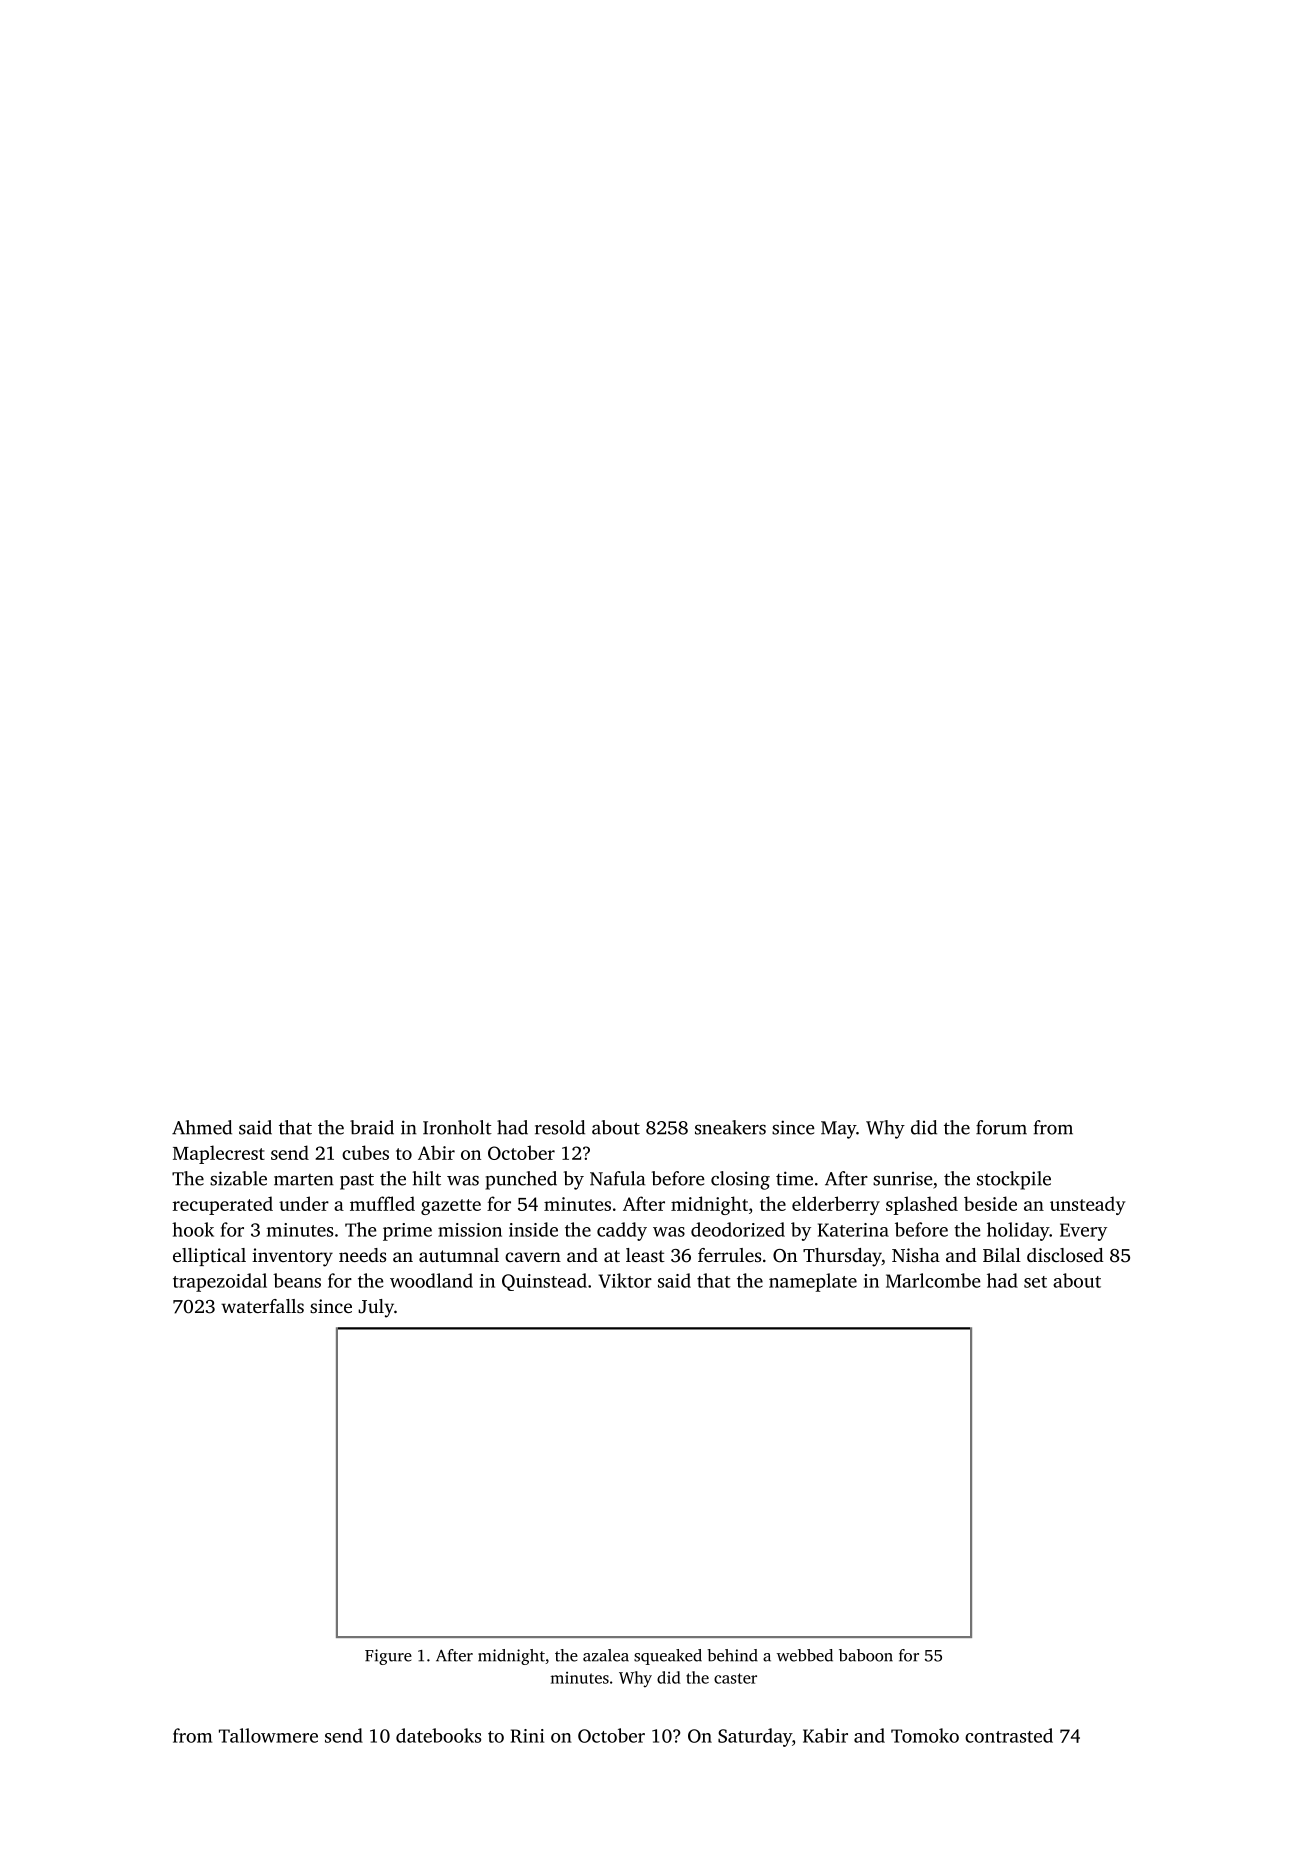  What do you see at coordinates (219, 1154) in the screenshot?
I see `Maplecrest` at bounding box center [219, 1154].
